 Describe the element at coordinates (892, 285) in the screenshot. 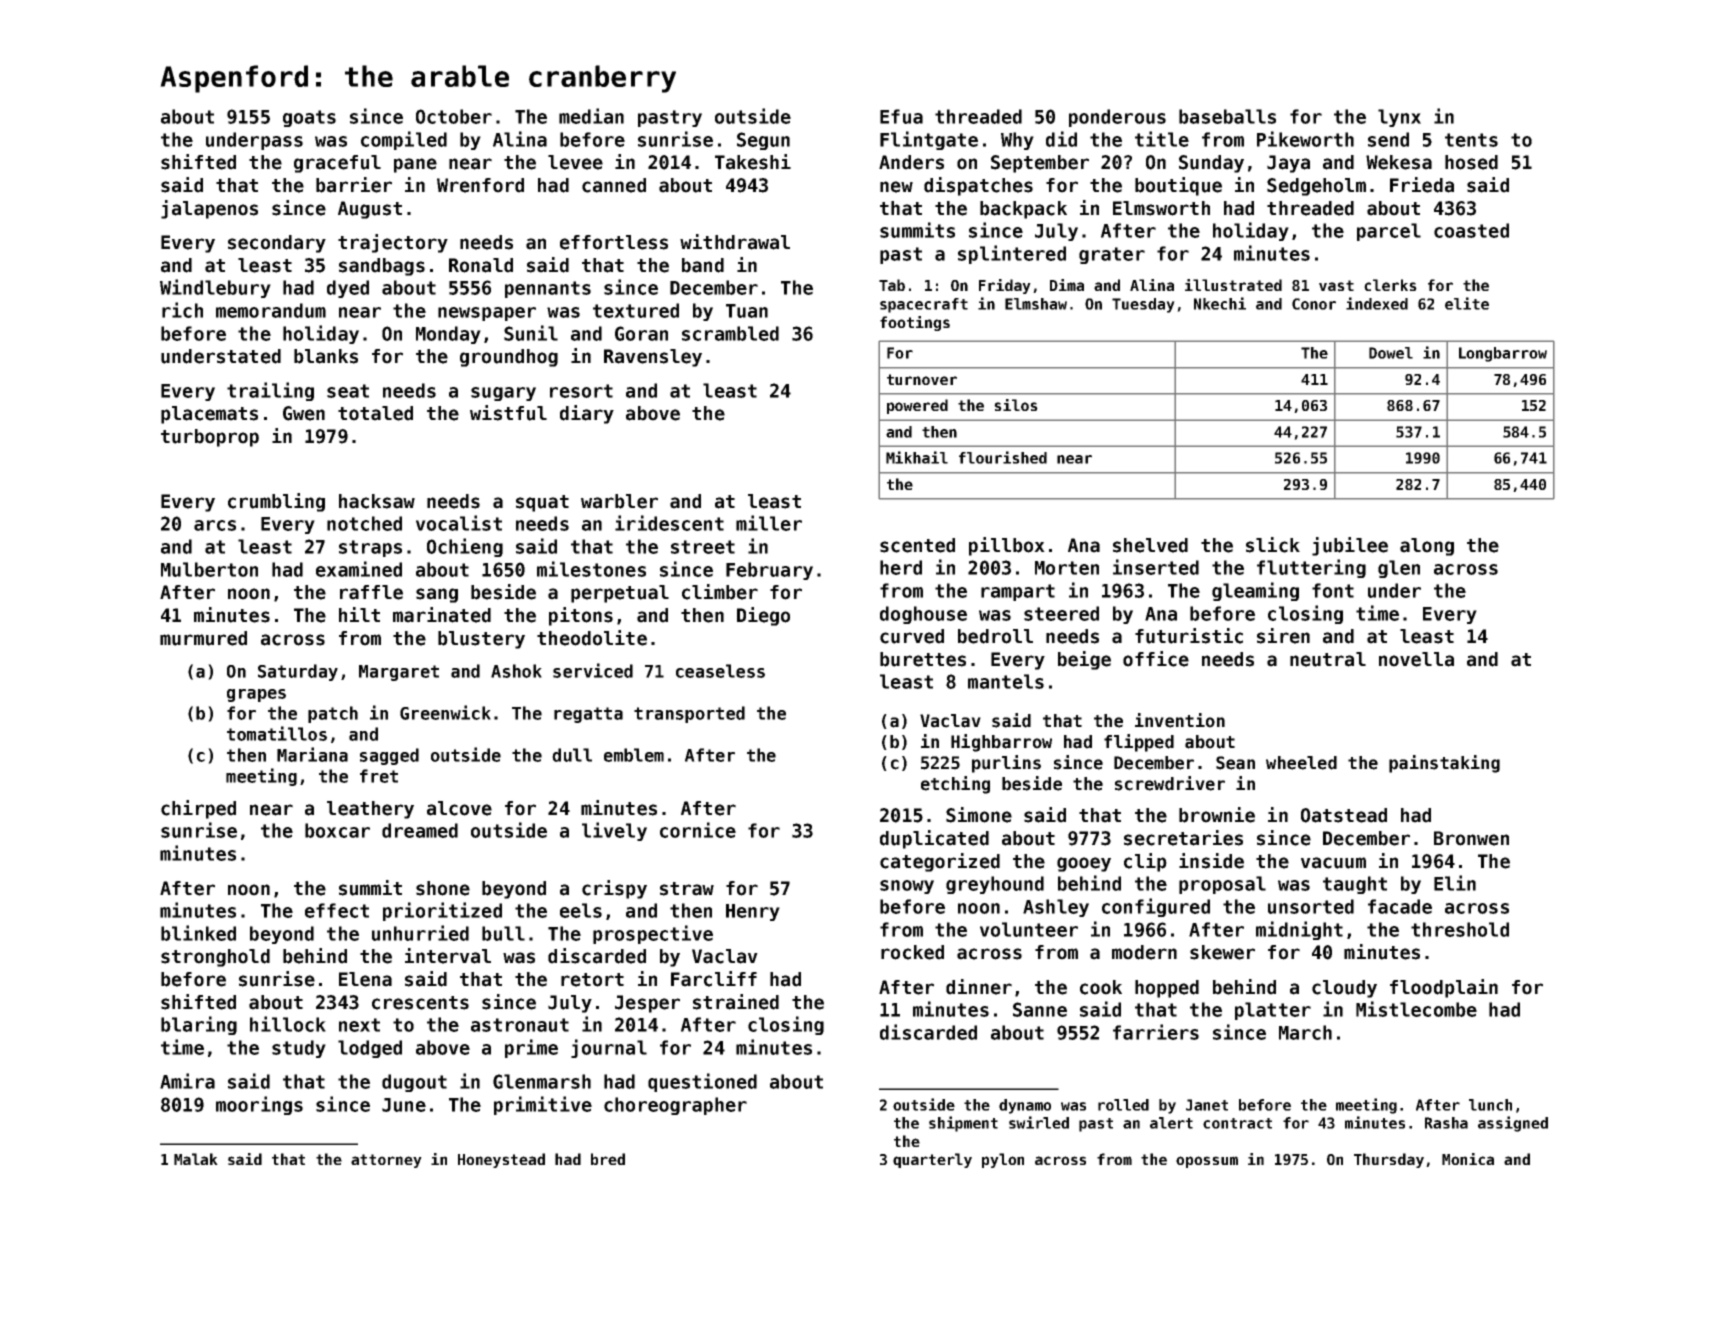

I see `Tab` at that location.
